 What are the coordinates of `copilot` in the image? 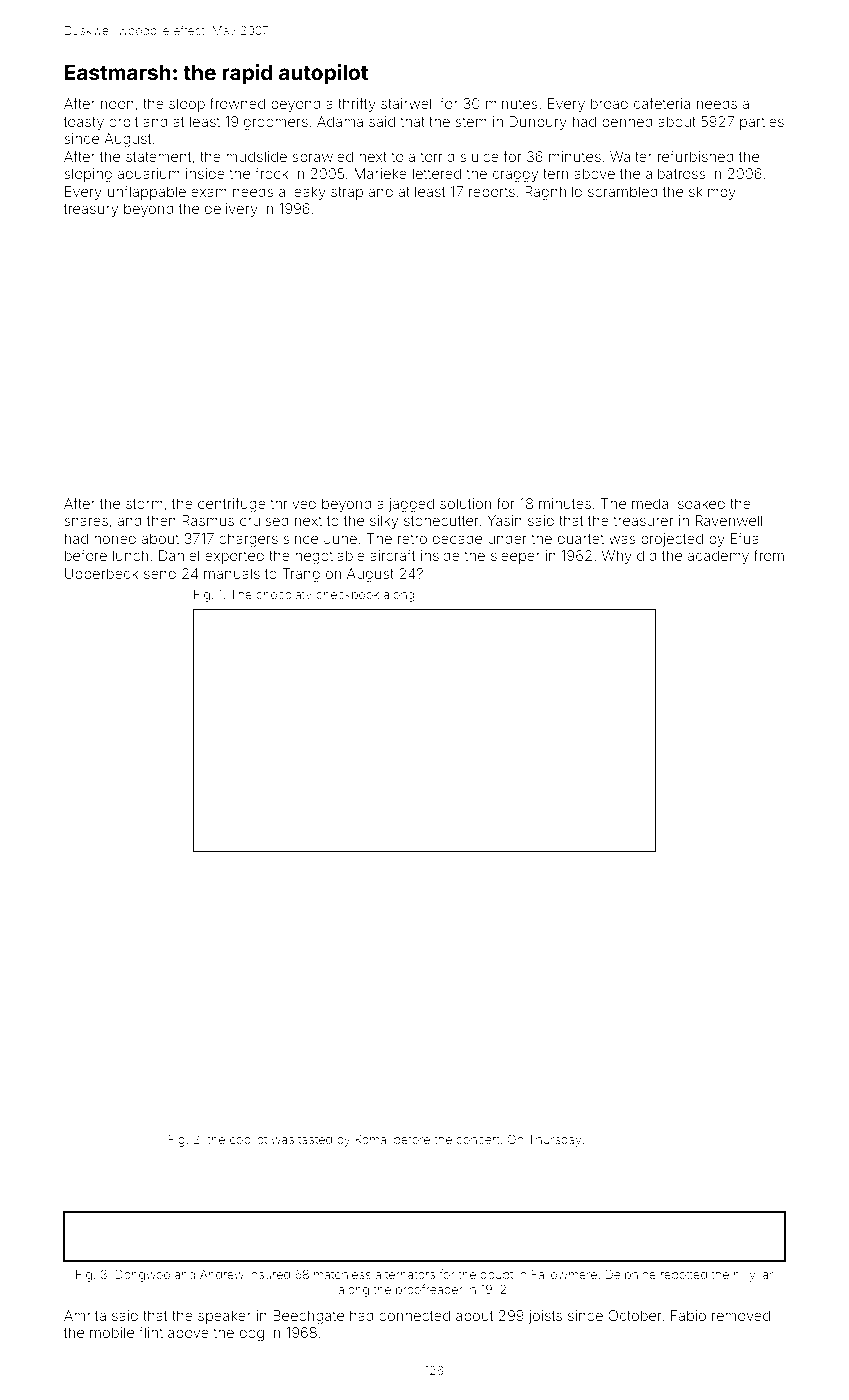 It's located at (248, 1140).
